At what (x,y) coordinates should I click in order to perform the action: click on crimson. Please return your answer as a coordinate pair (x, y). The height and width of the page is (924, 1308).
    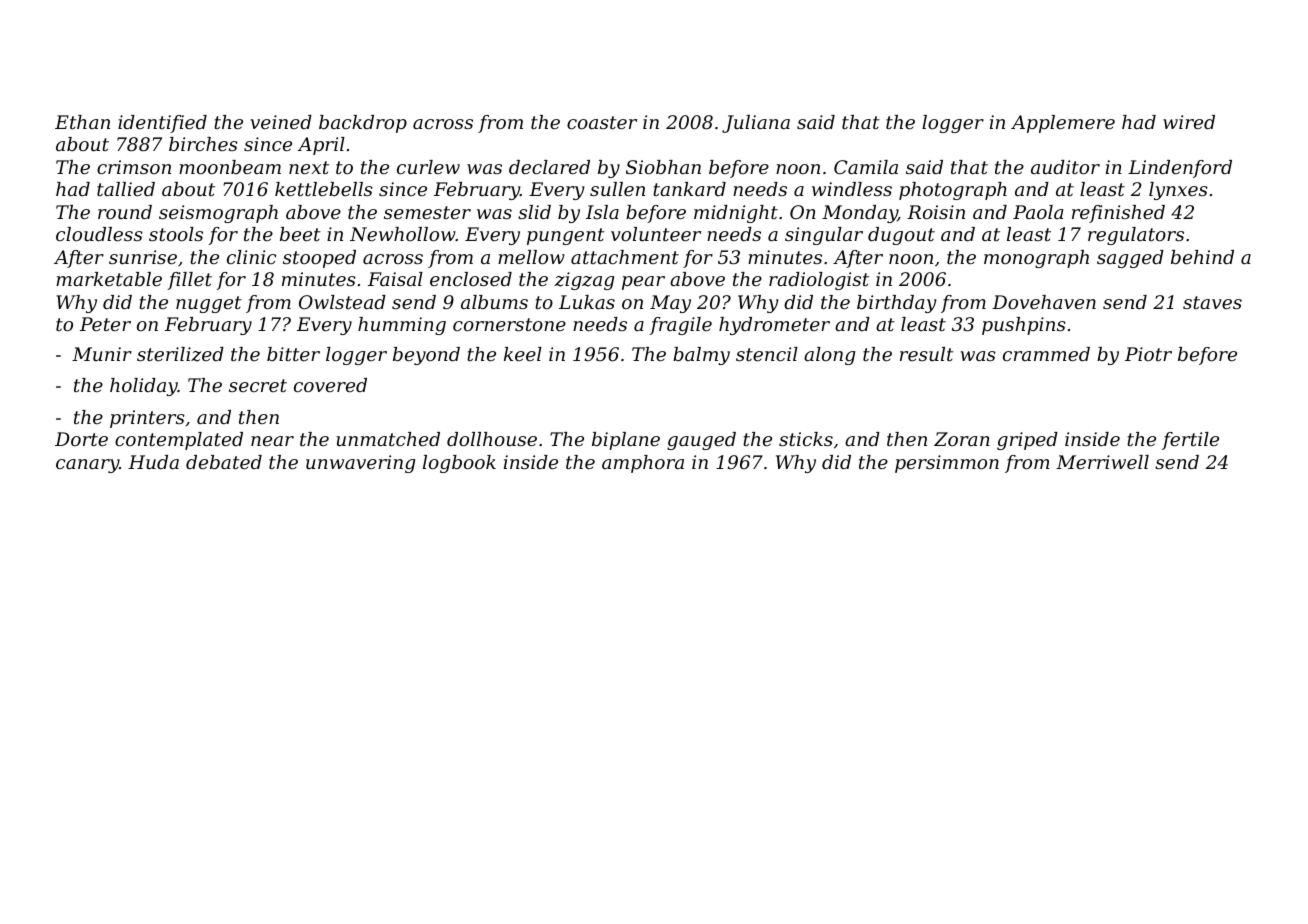
    Looking at the image, I should click on (134, 167).
